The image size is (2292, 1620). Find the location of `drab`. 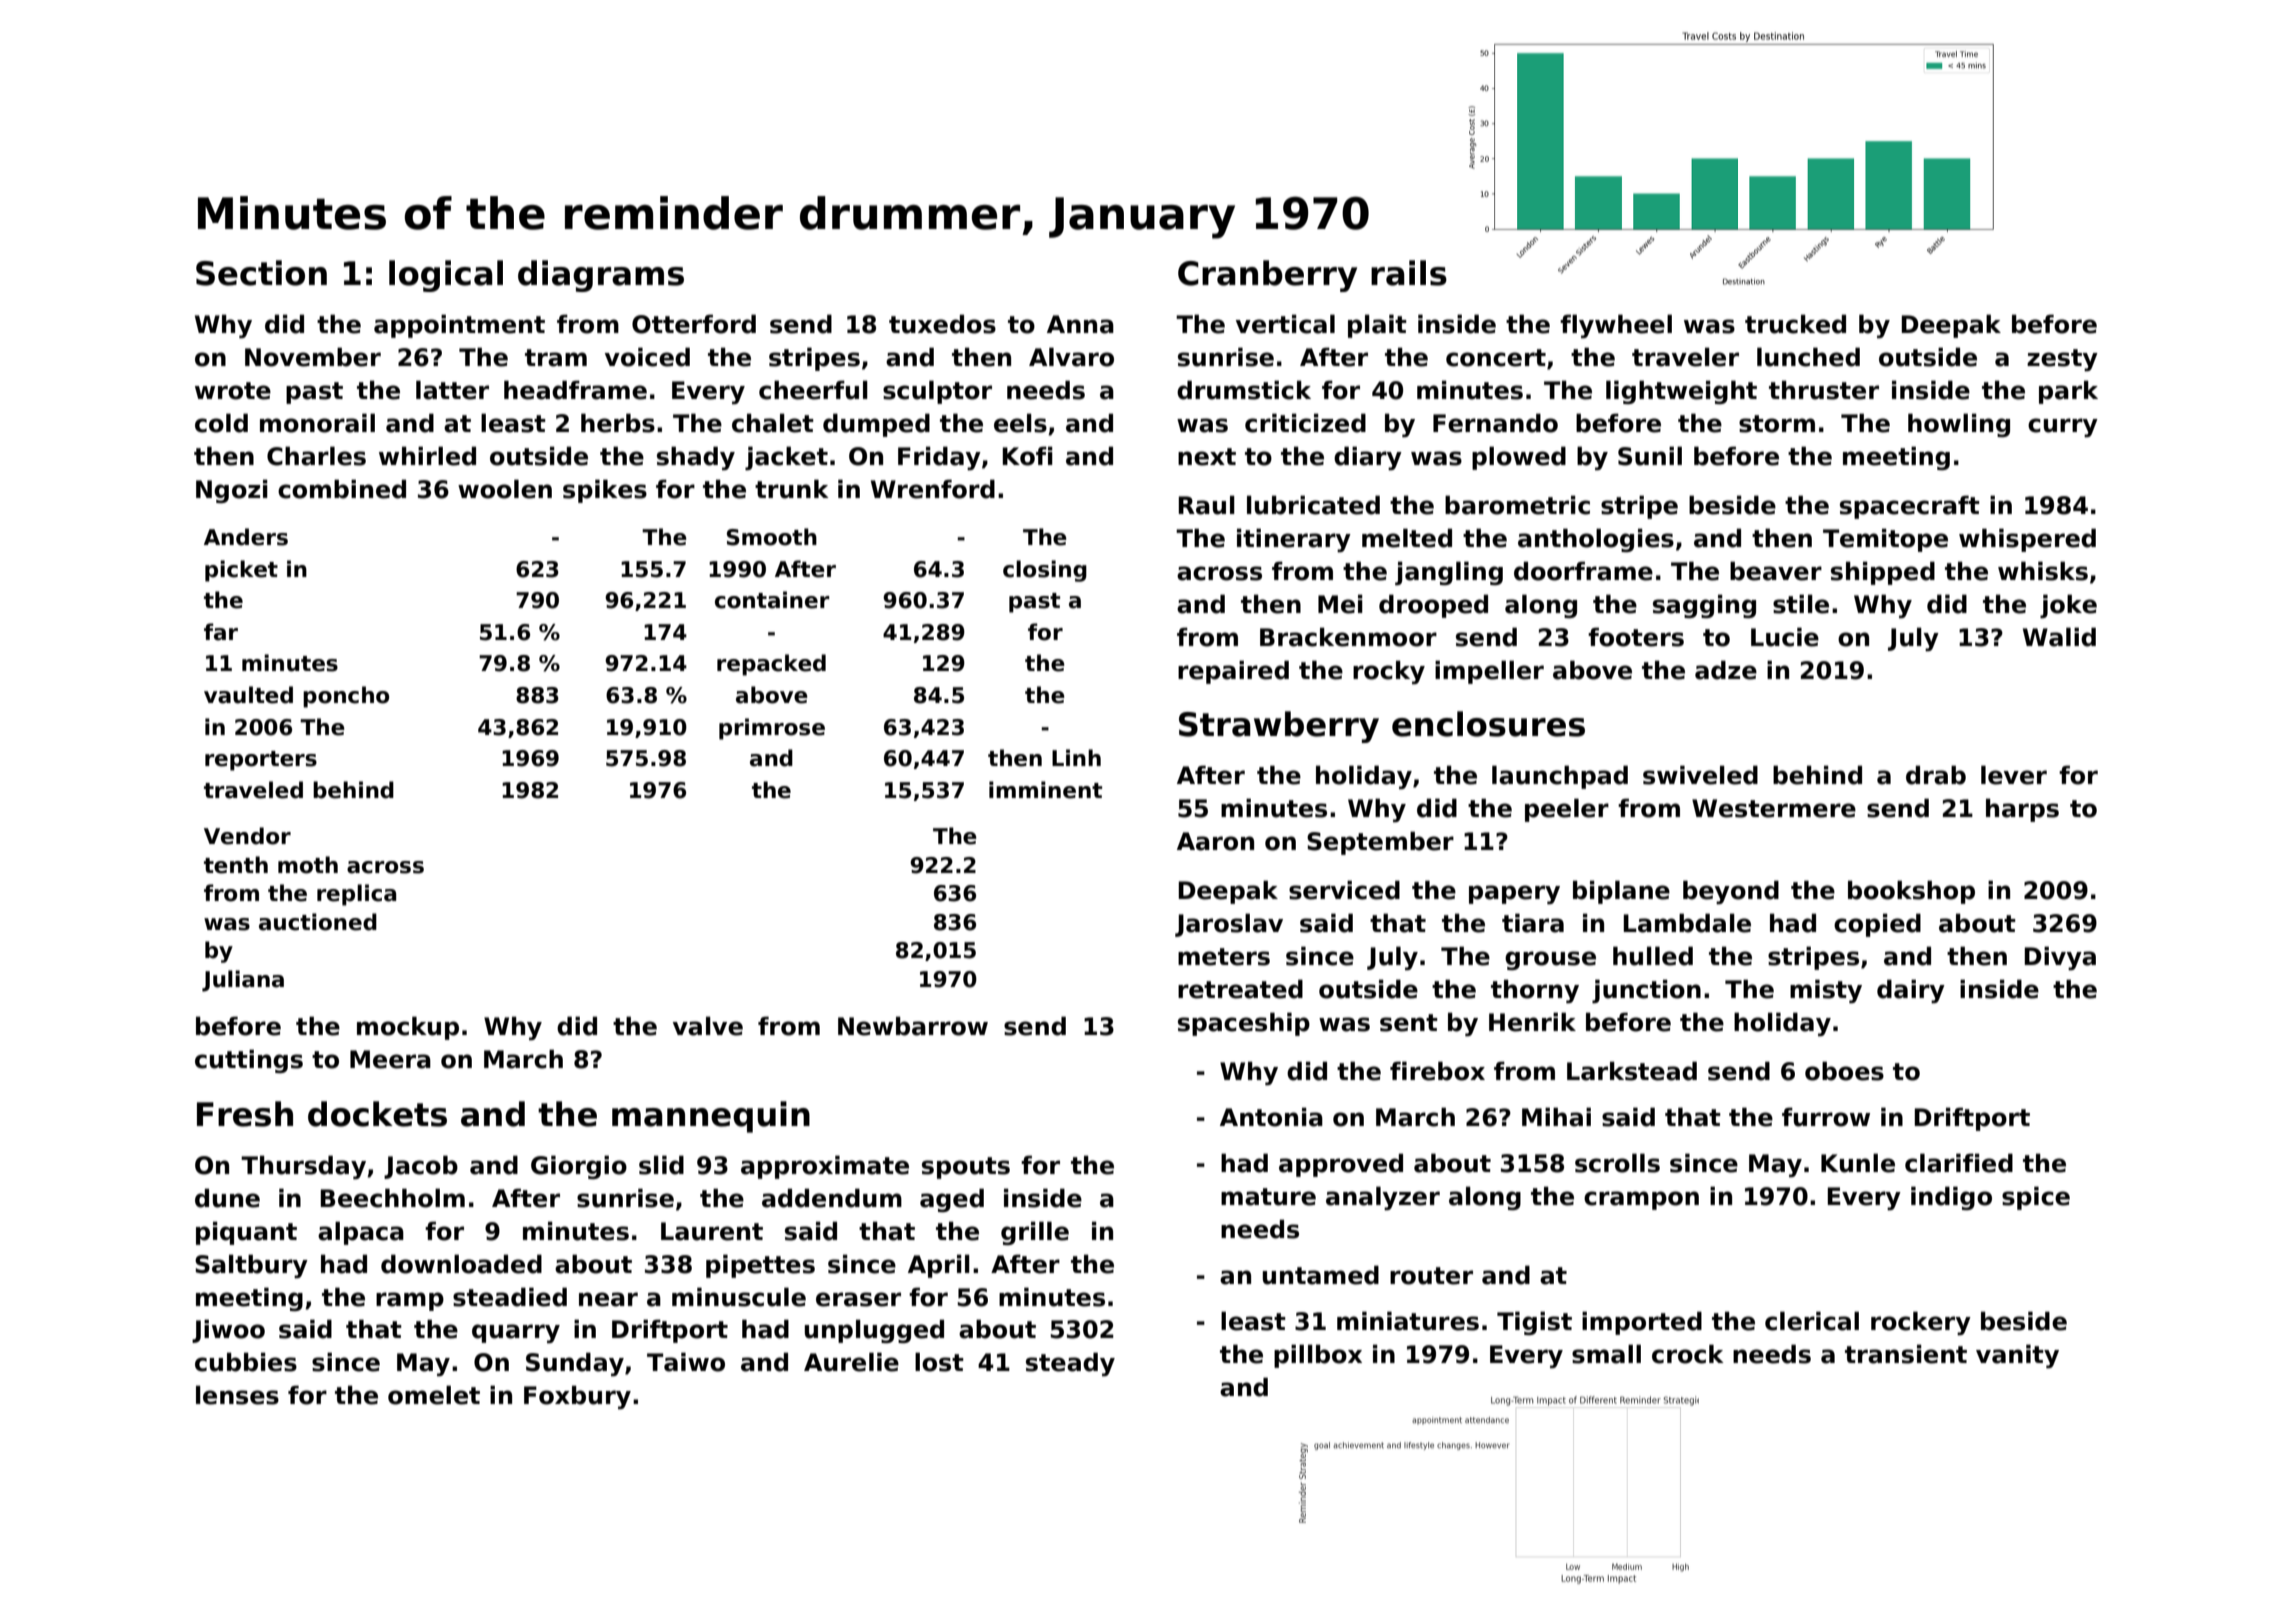

drab is located at coordinates (1936, 775).
